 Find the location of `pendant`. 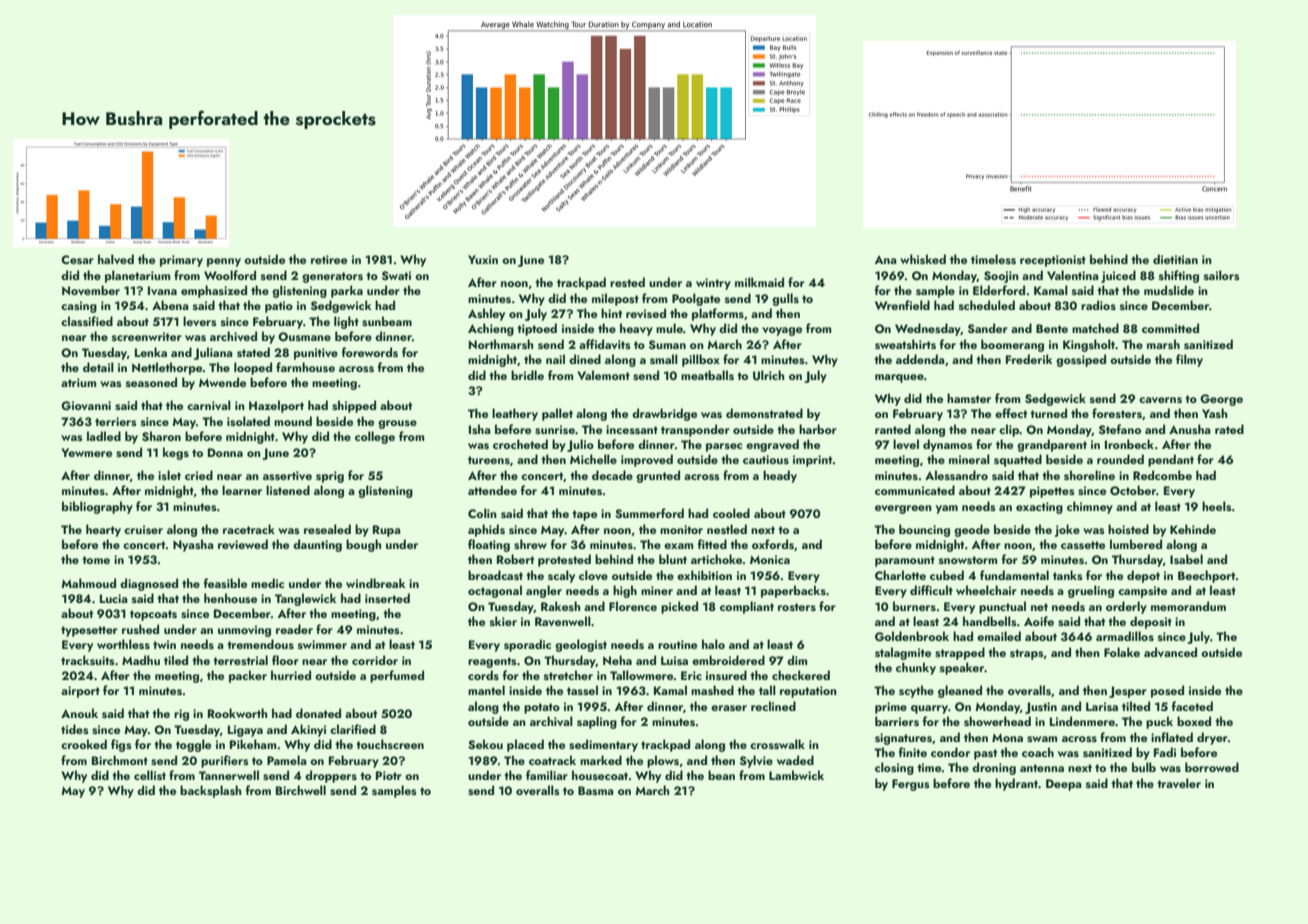

pendant is located at coordinates (1171, 460).
